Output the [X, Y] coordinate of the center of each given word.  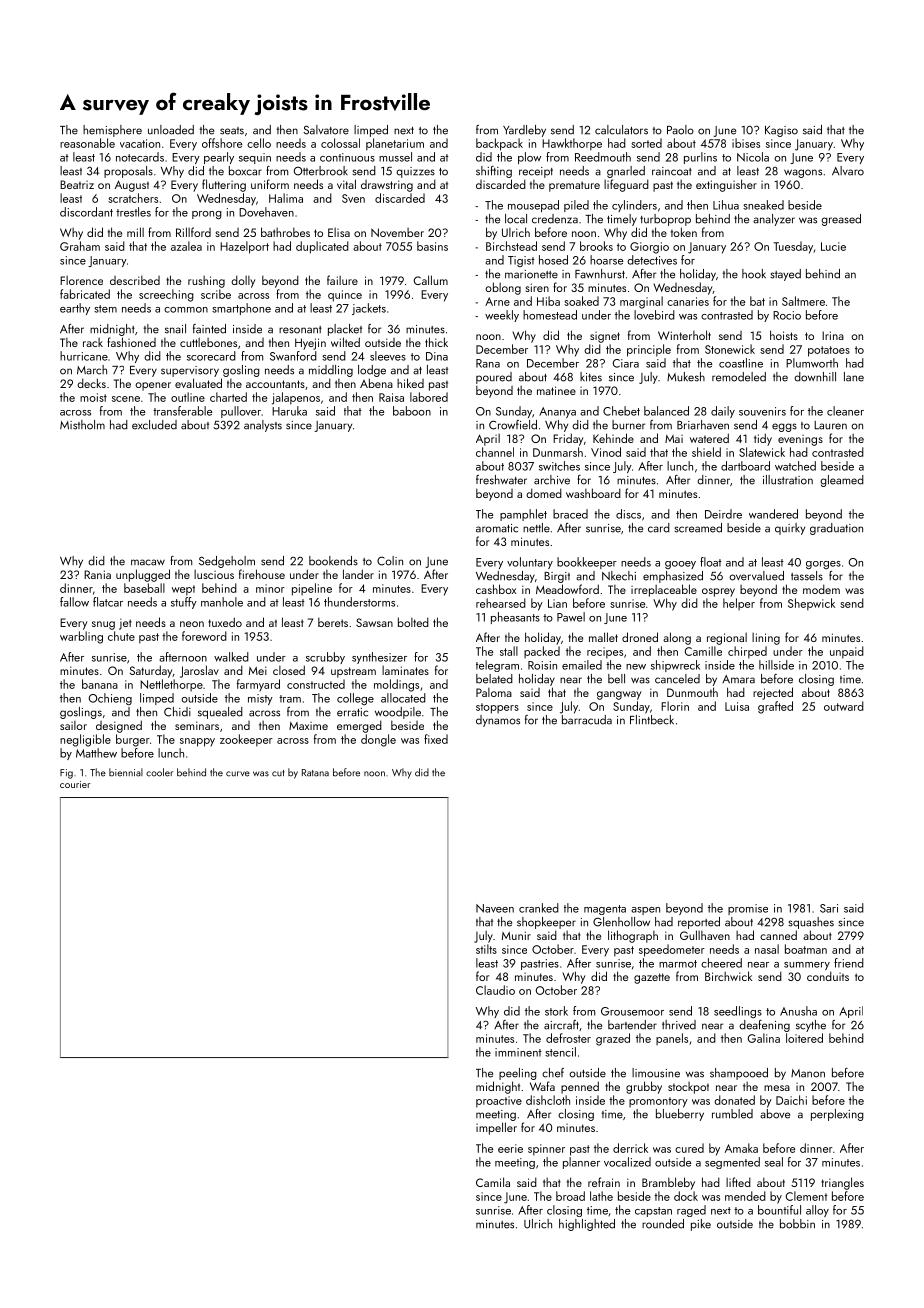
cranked [539, 908]
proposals [128, 172]
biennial [126, 772]
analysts [263, 426]
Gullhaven [705, 935]
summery [807, 966]
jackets [369, 309]
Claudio [495, 990]
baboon [412, 411]
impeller [496, 1128]
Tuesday [793, 247]
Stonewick [730, 349]
